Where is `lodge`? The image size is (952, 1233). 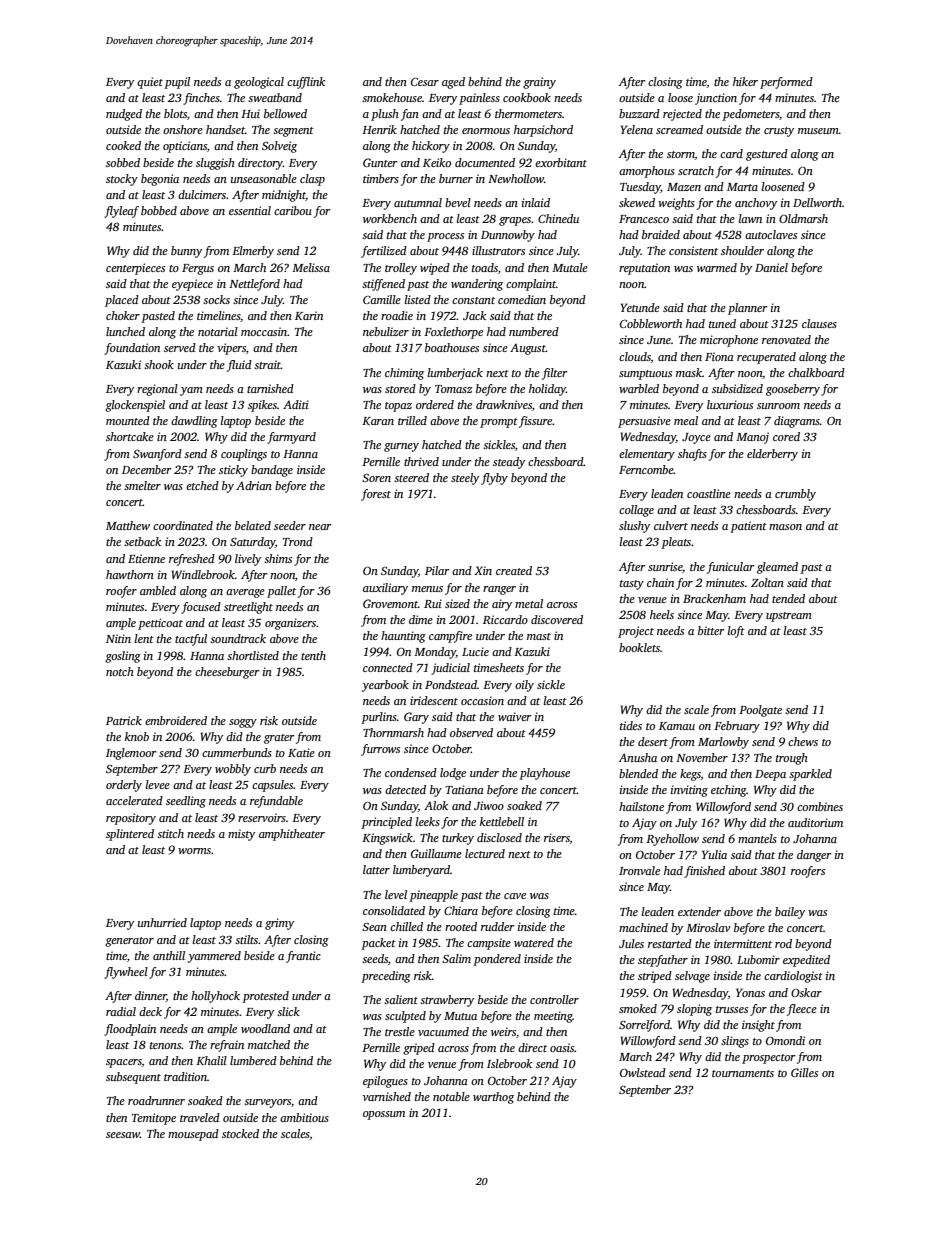 lodge is located at coordinates (453, 774).
